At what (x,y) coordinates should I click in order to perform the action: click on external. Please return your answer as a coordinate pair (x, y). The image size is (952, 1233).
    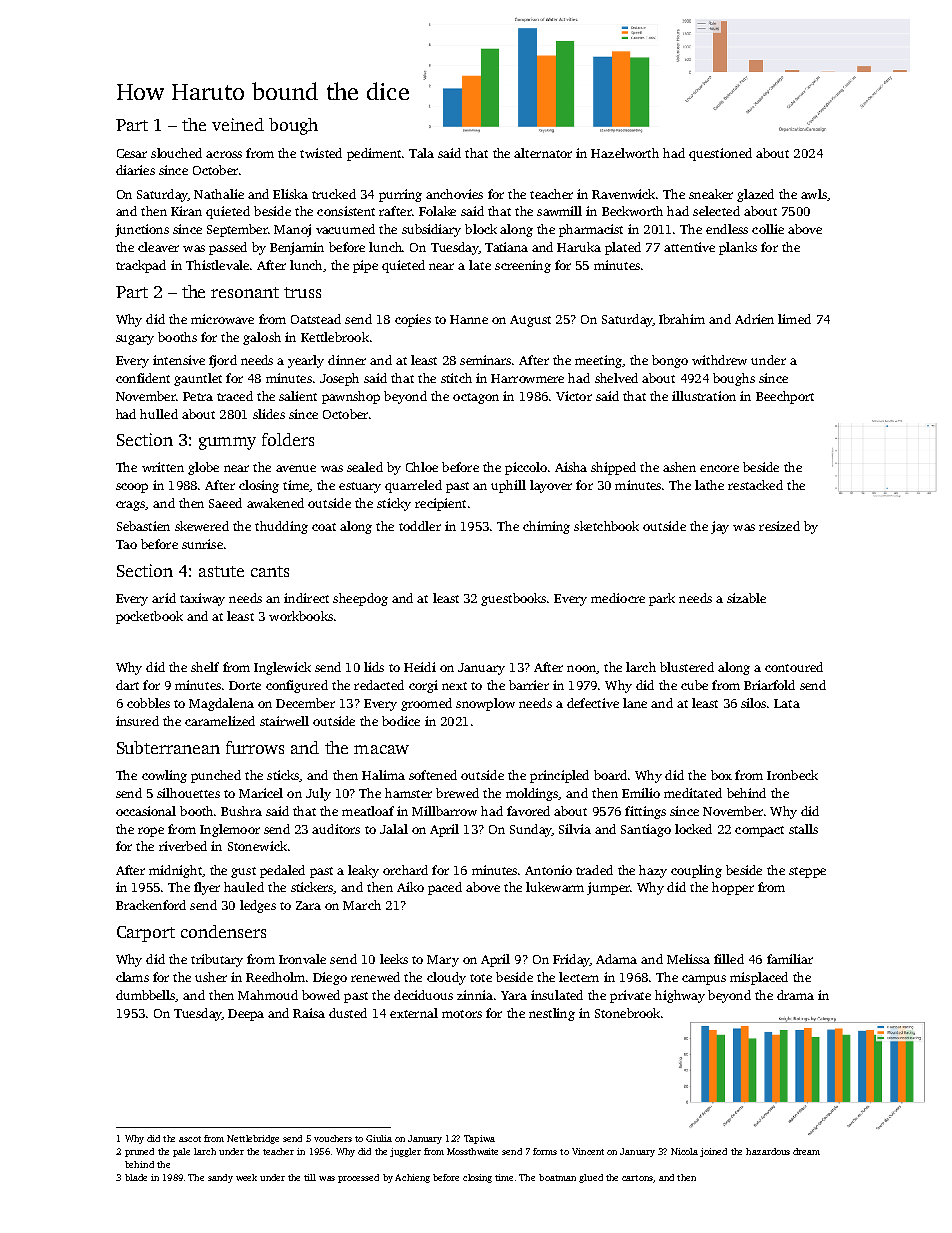
    Looking at the image, I should click on (414, 1013).
